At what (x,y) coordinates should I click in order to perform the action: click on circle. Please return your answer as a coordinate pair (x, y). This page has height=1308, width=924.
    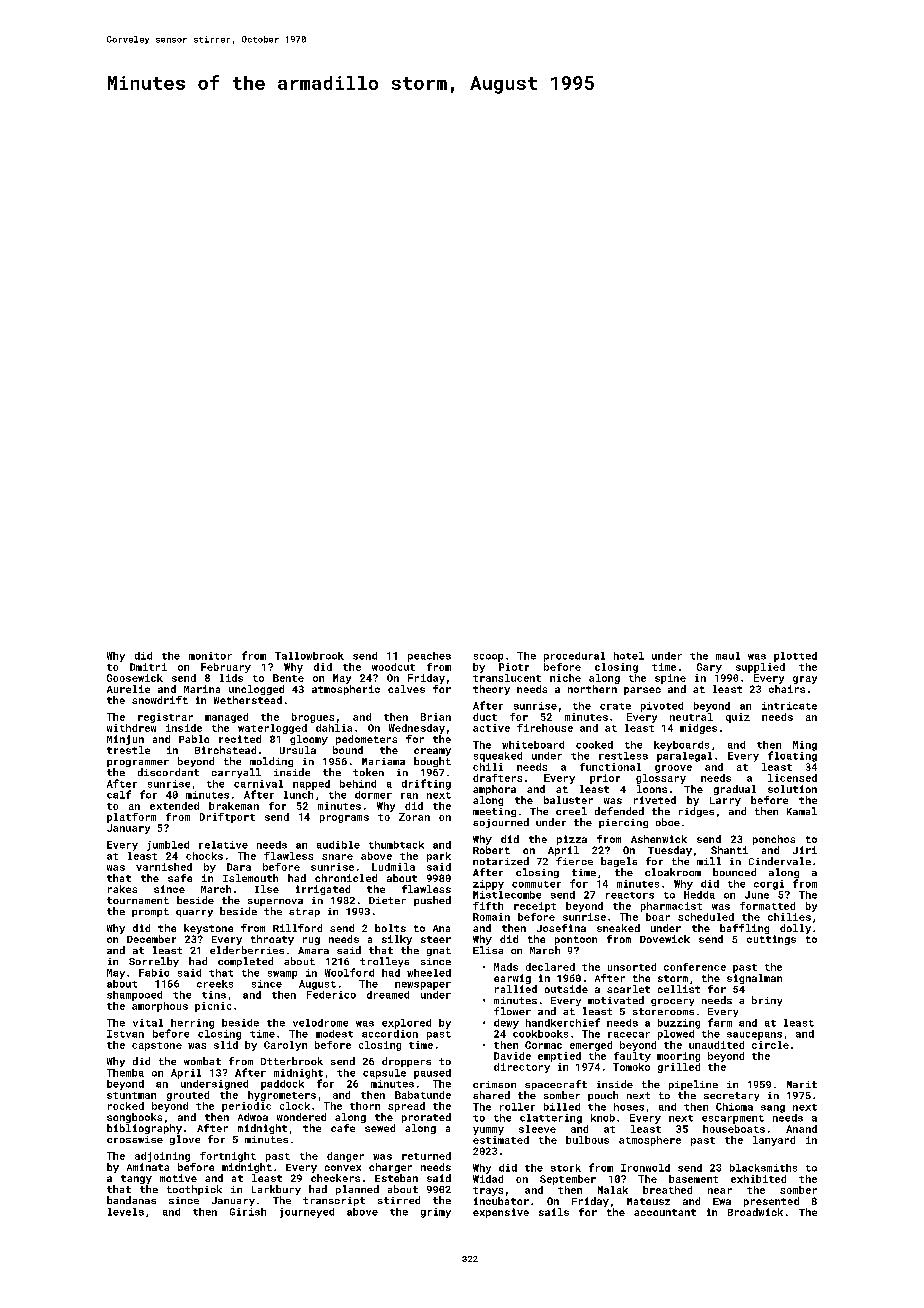
    Looking at the image, I should click on (770, 1045).
